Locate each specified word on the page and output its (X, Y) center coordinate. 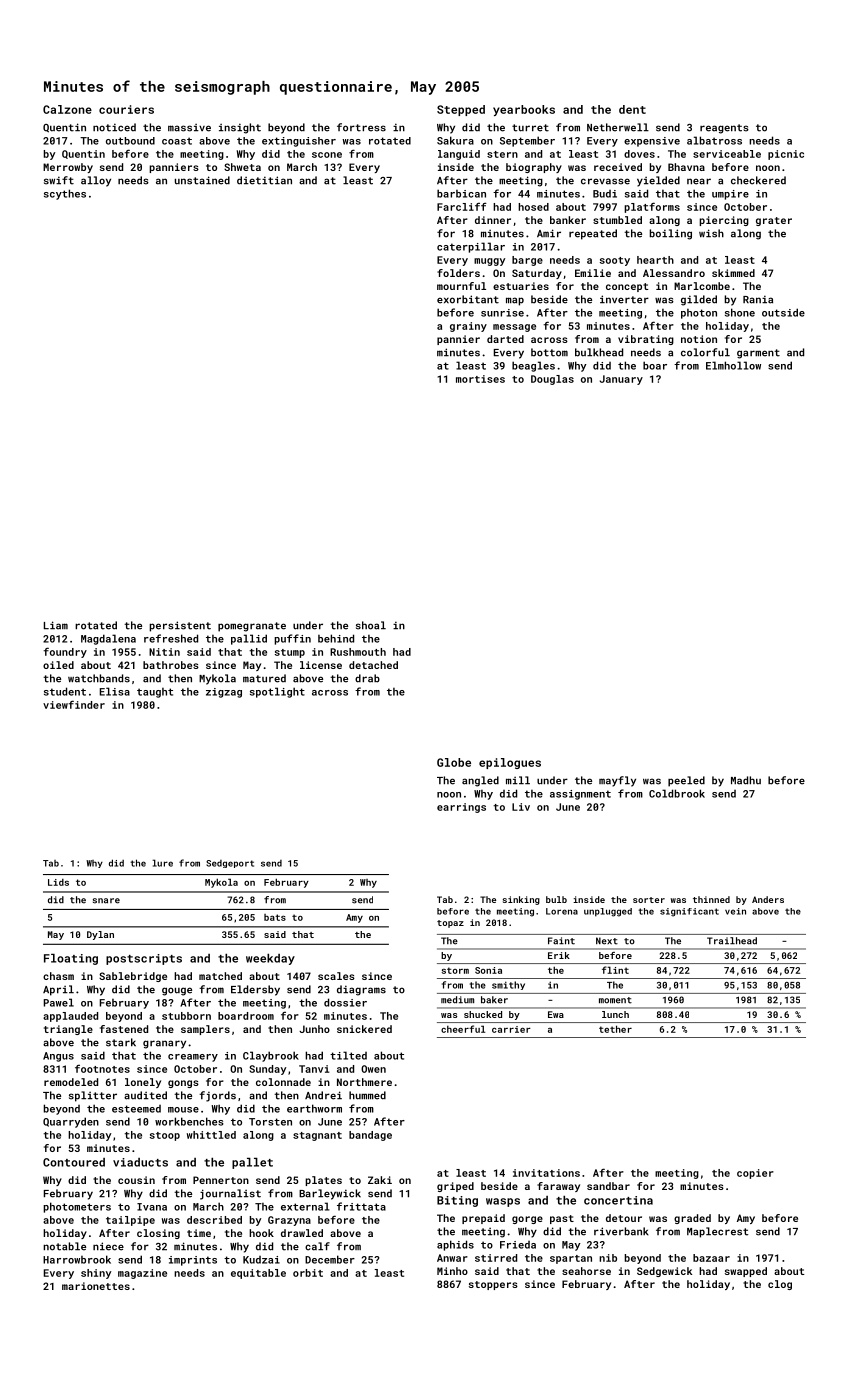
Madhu (746, 780)
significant (689, 912)
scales (336, 976)
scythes (65, 194)
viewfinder (74, 704)
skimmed (733, 273)
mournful (461, 286)
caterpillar (471, 247)
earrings (461, 808)
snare (106, 901)
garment (758, 354)
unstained (202, 180)
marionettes (96, 1286)
